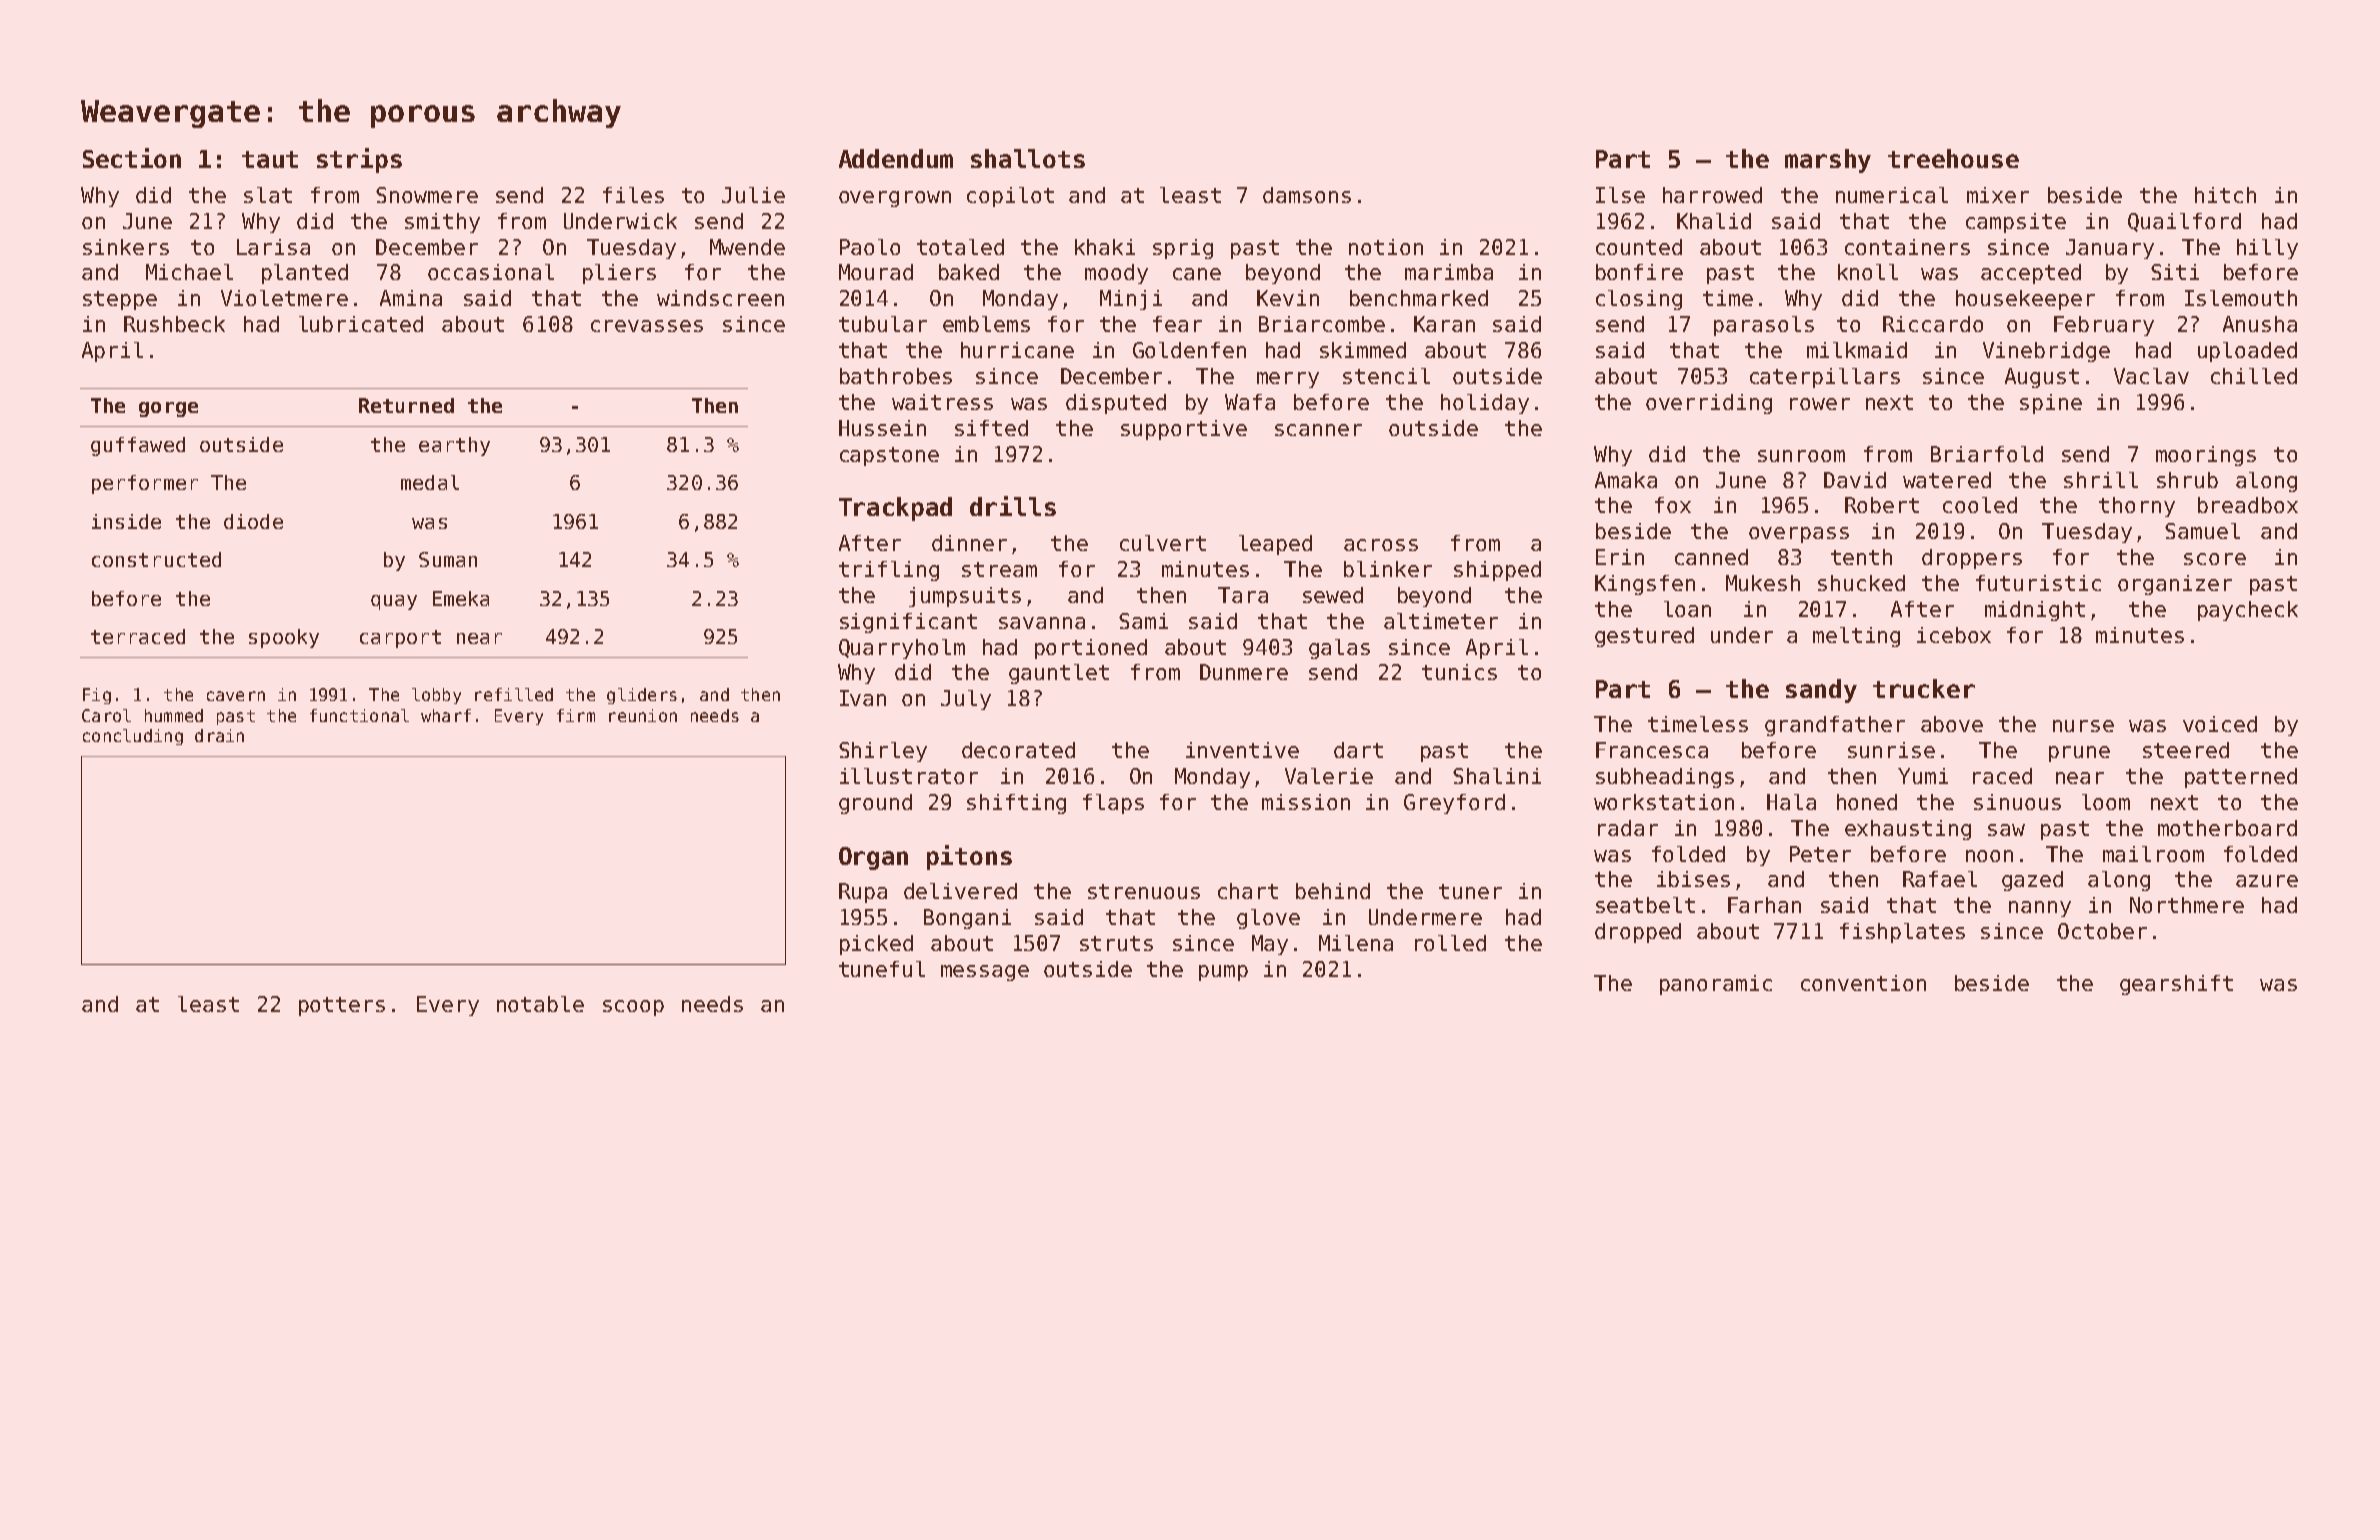 This screenshot has height=1540, width=2380. I want to click on ground, so click(875, 804).
